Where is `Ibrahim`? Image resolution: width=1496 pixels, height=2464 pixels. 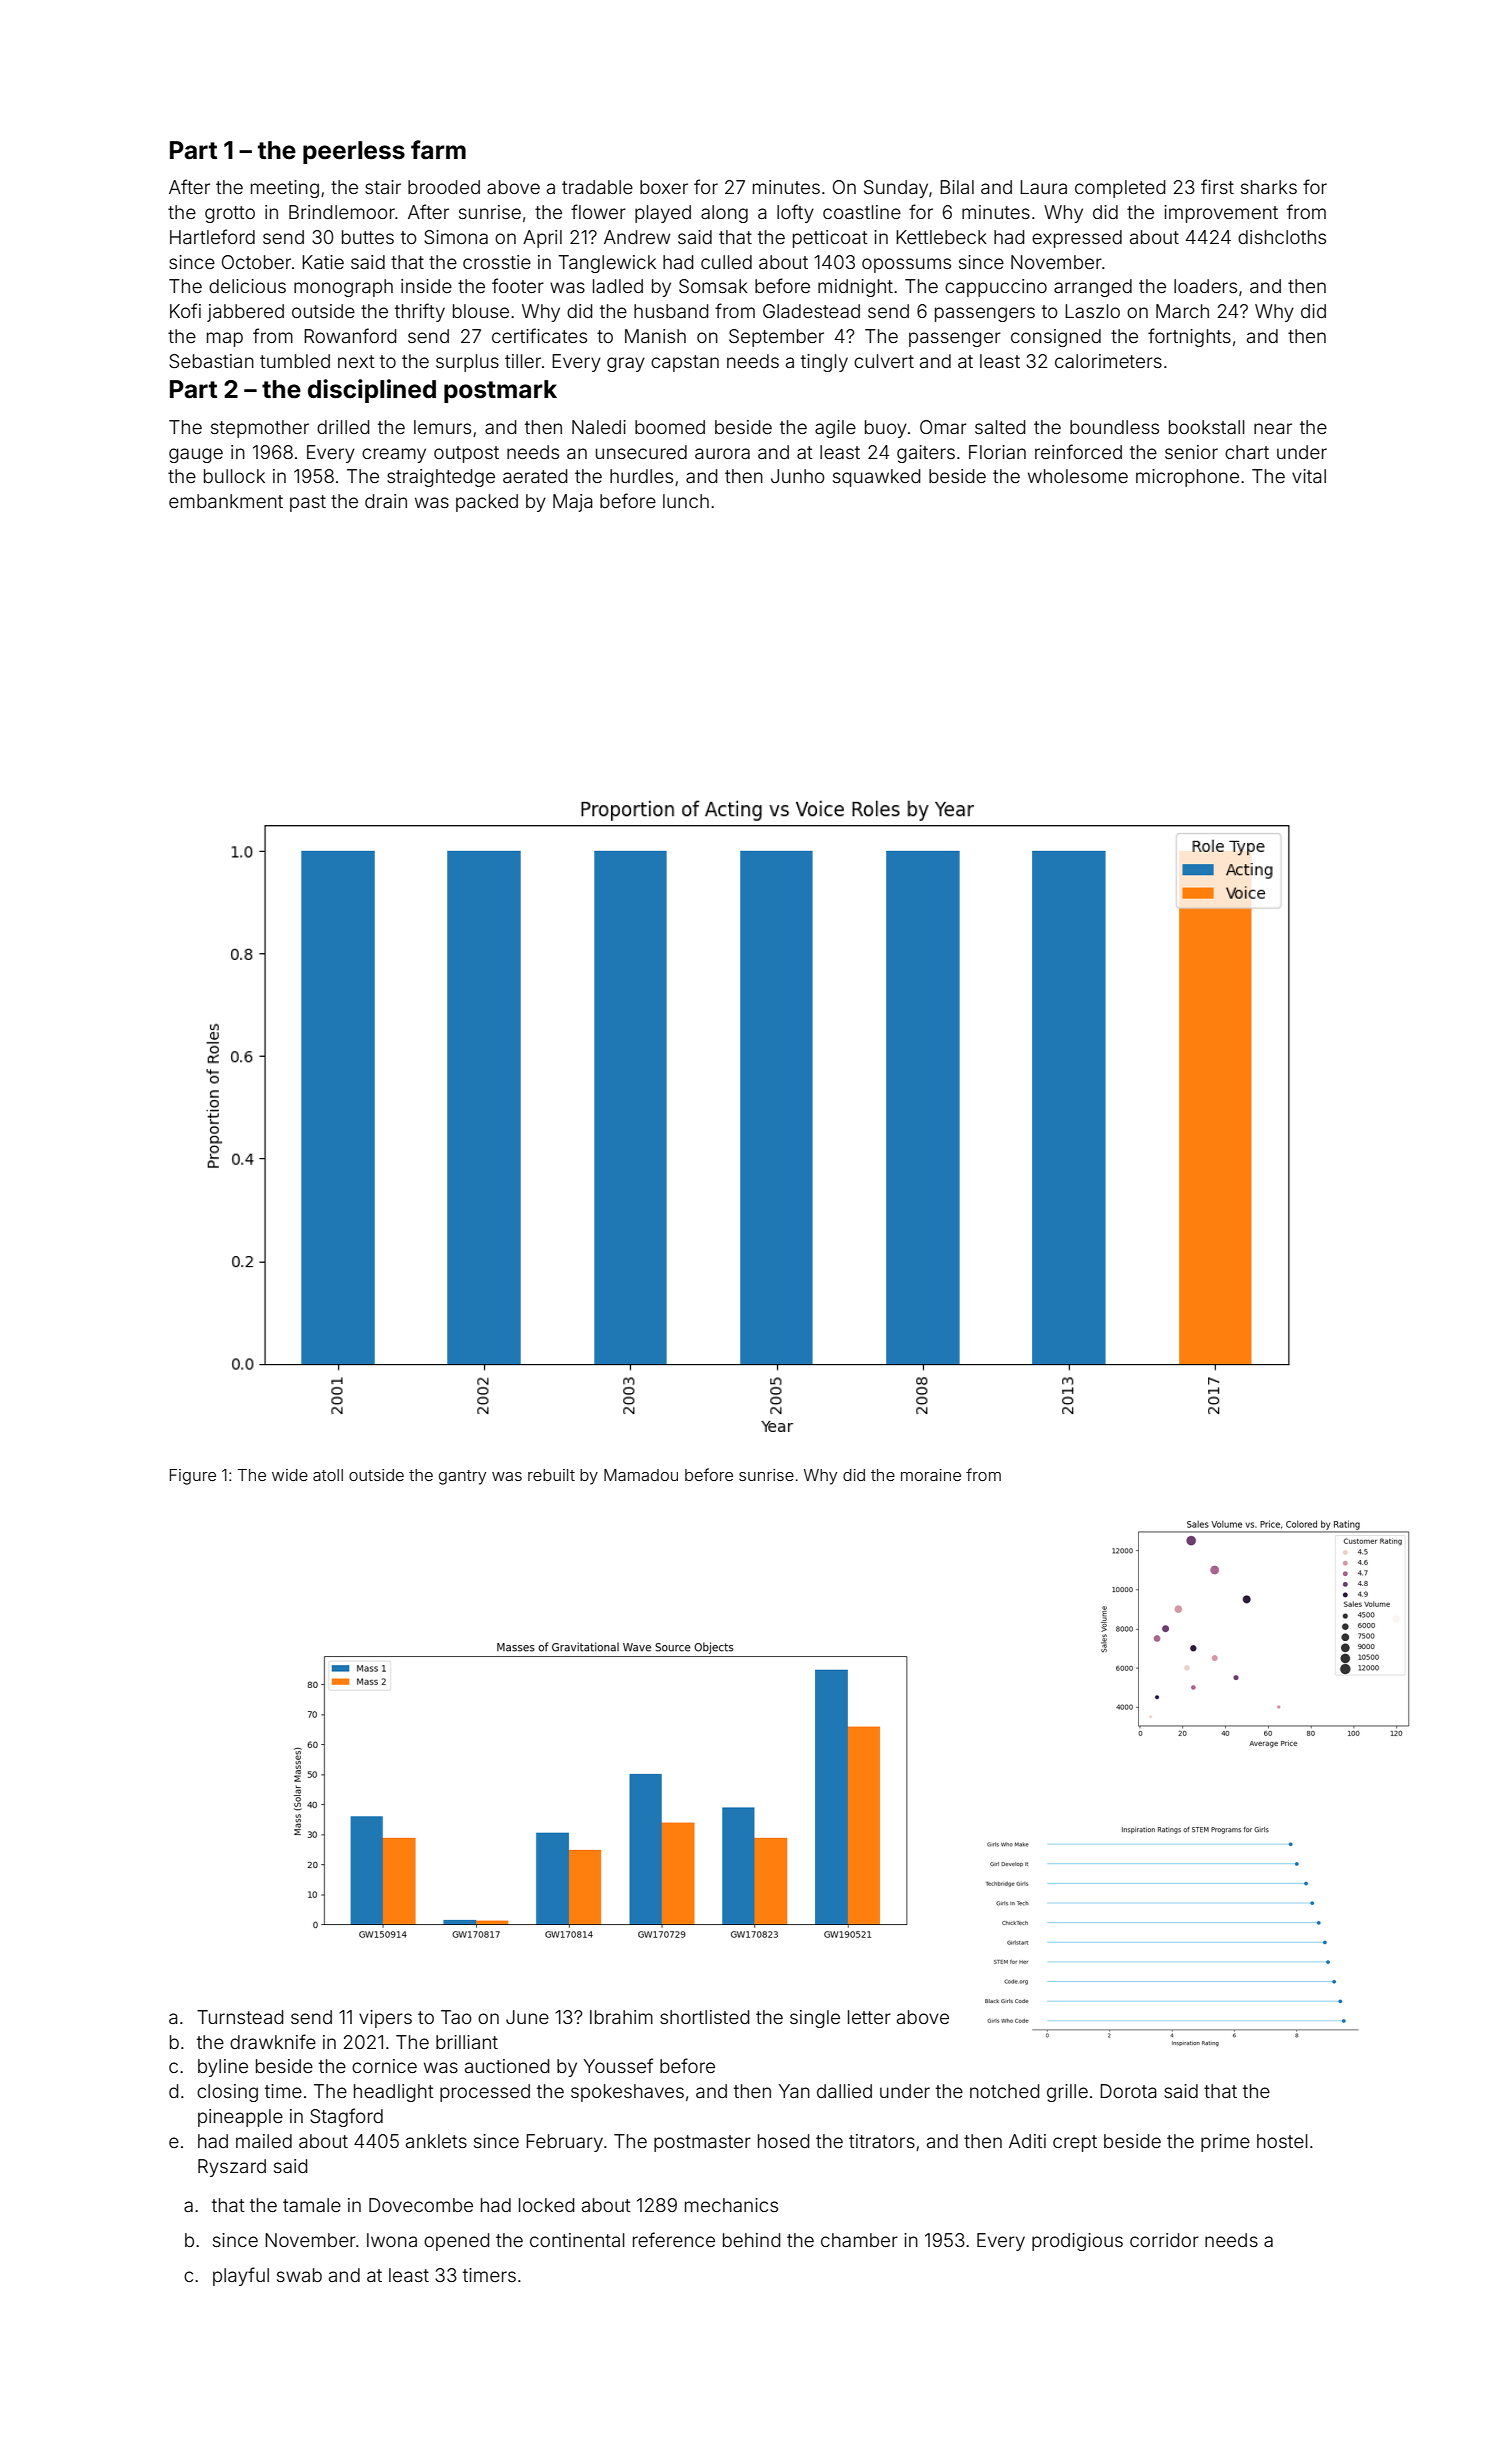
Ibrahim is located at coordinates (621, 2017).
